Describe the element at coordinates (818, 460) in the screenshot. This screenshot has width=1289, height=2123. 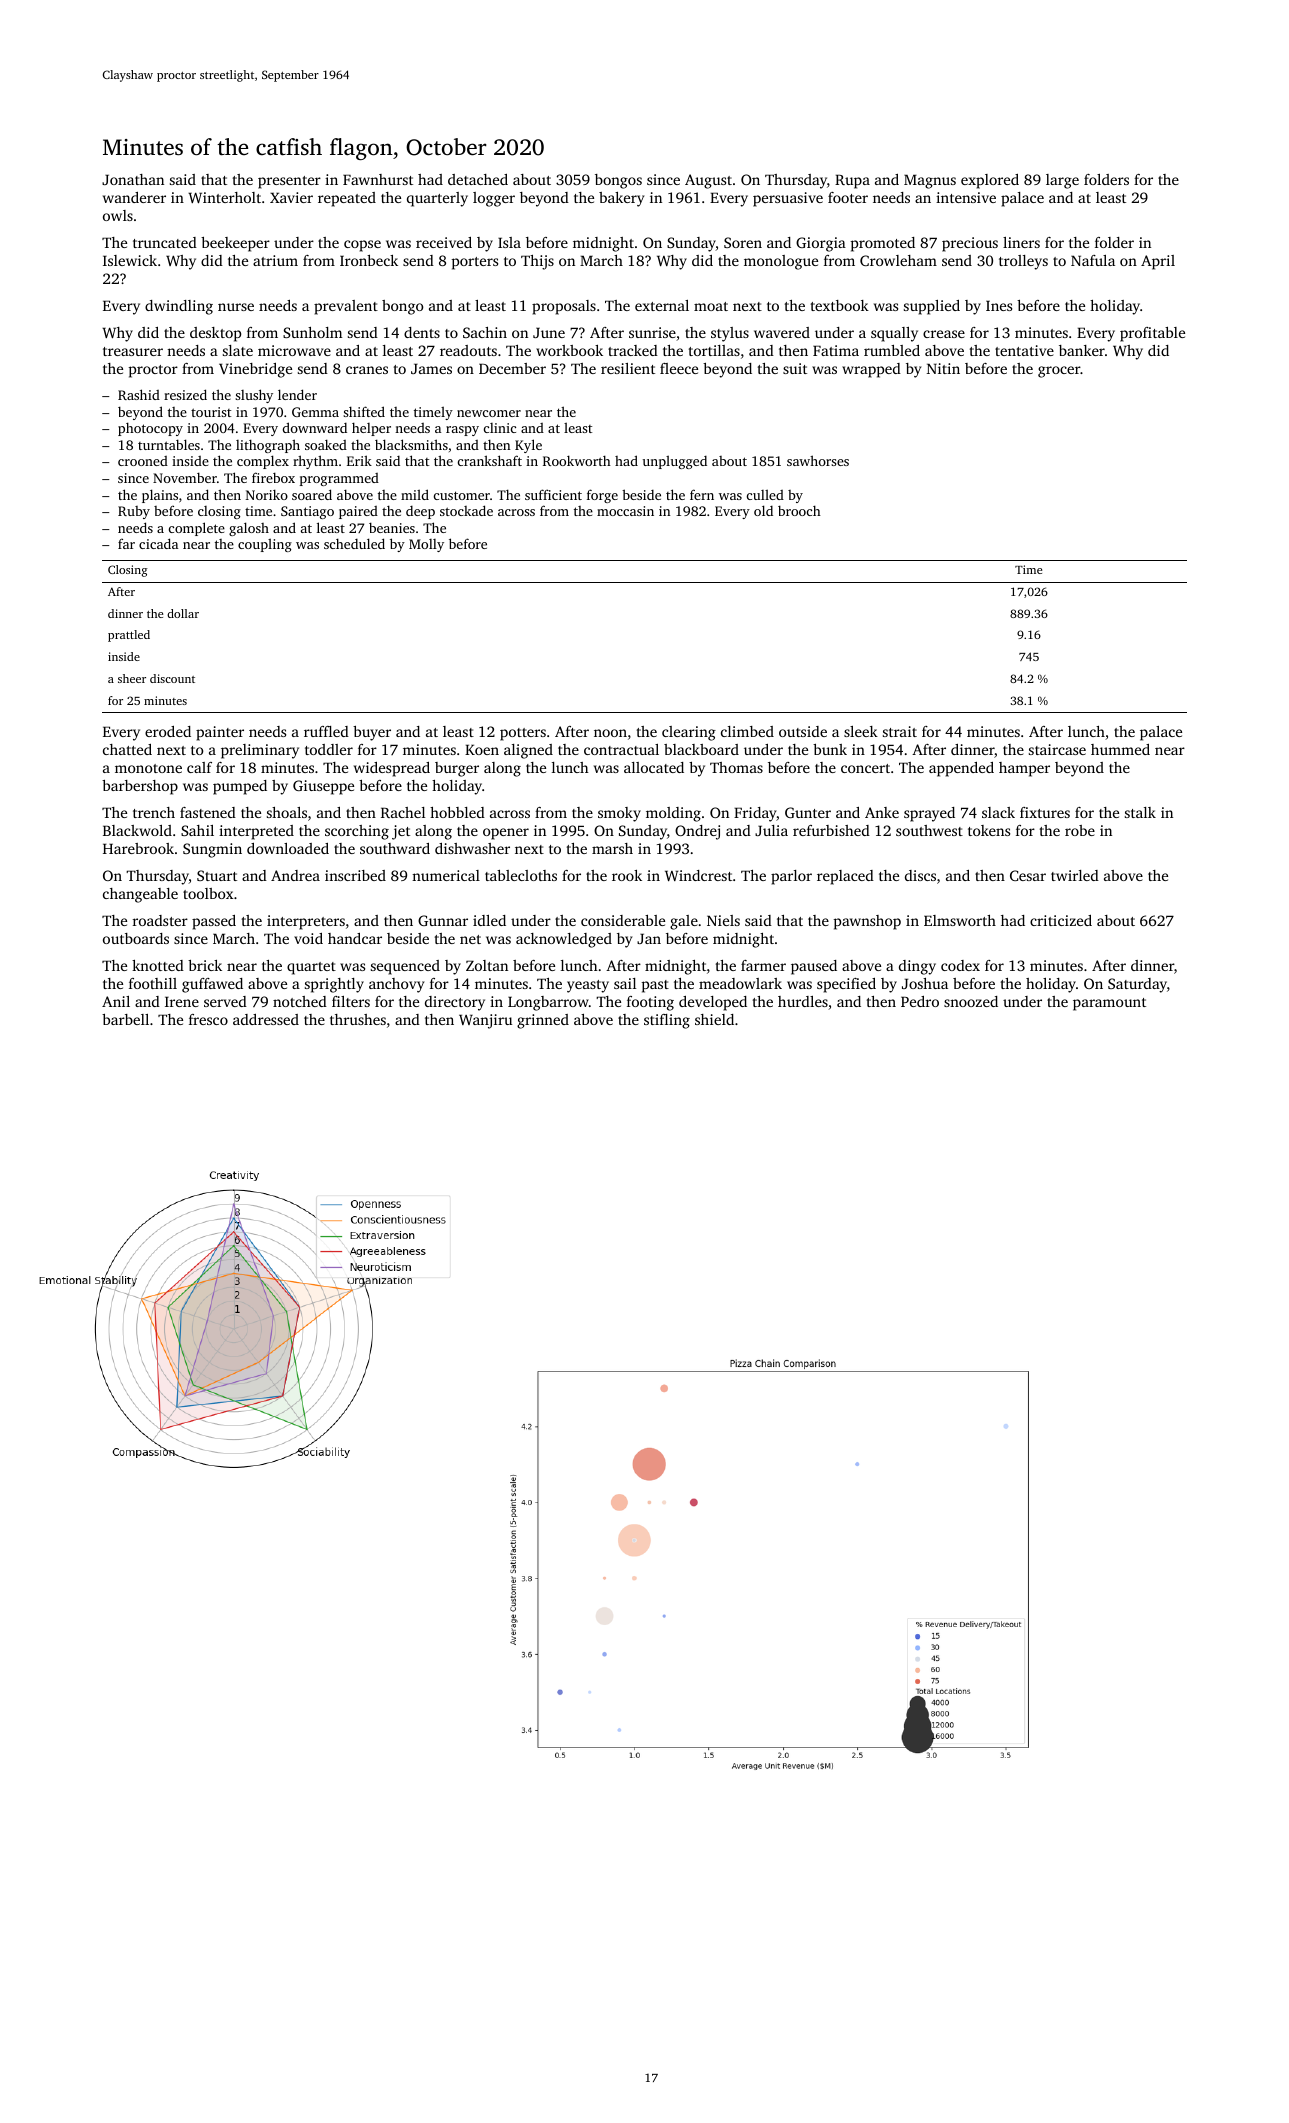
I see `sawhorses` at that location.
